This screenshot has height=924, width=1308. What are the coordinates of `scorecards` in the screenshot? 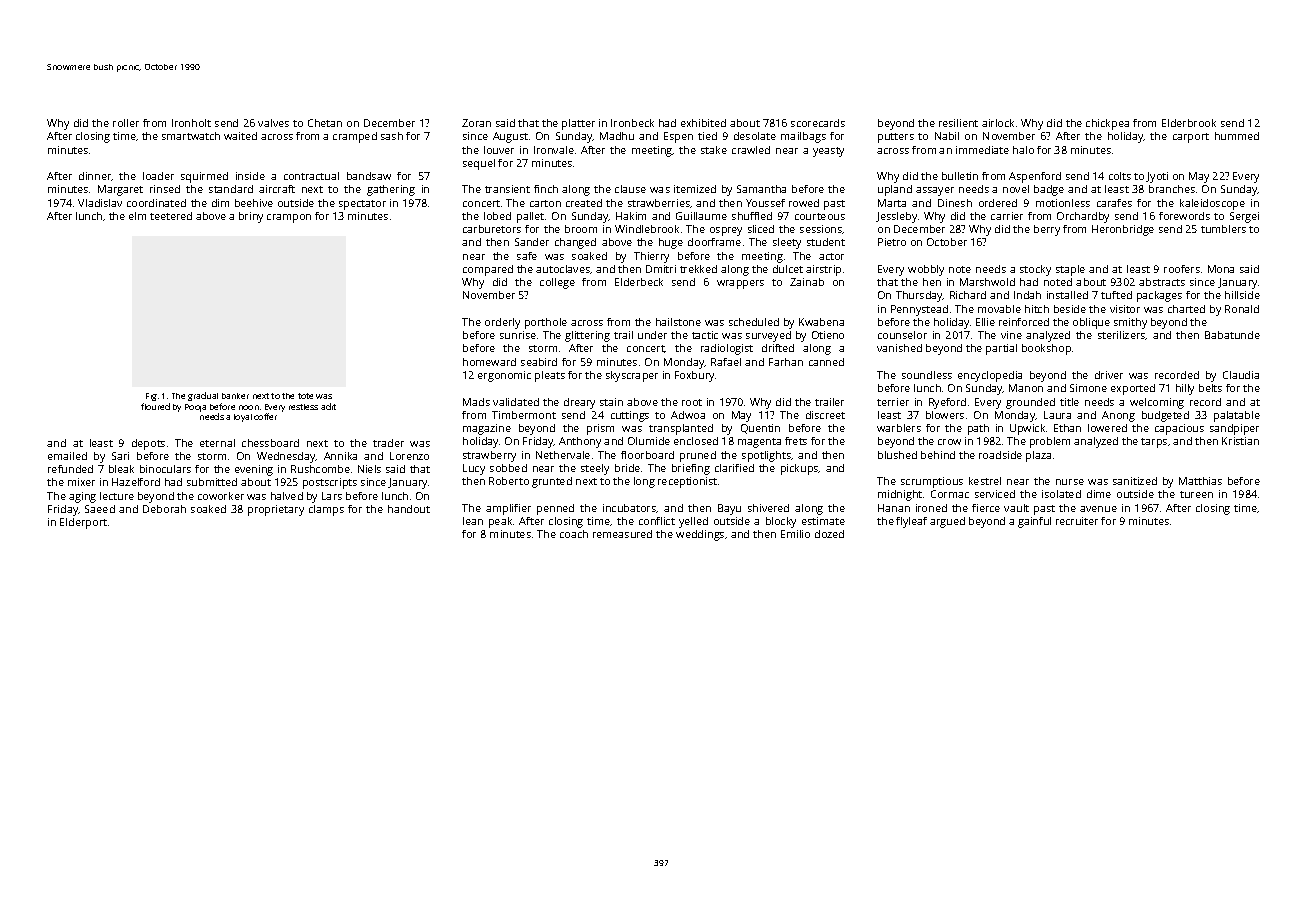 It's located at (818, 123).
